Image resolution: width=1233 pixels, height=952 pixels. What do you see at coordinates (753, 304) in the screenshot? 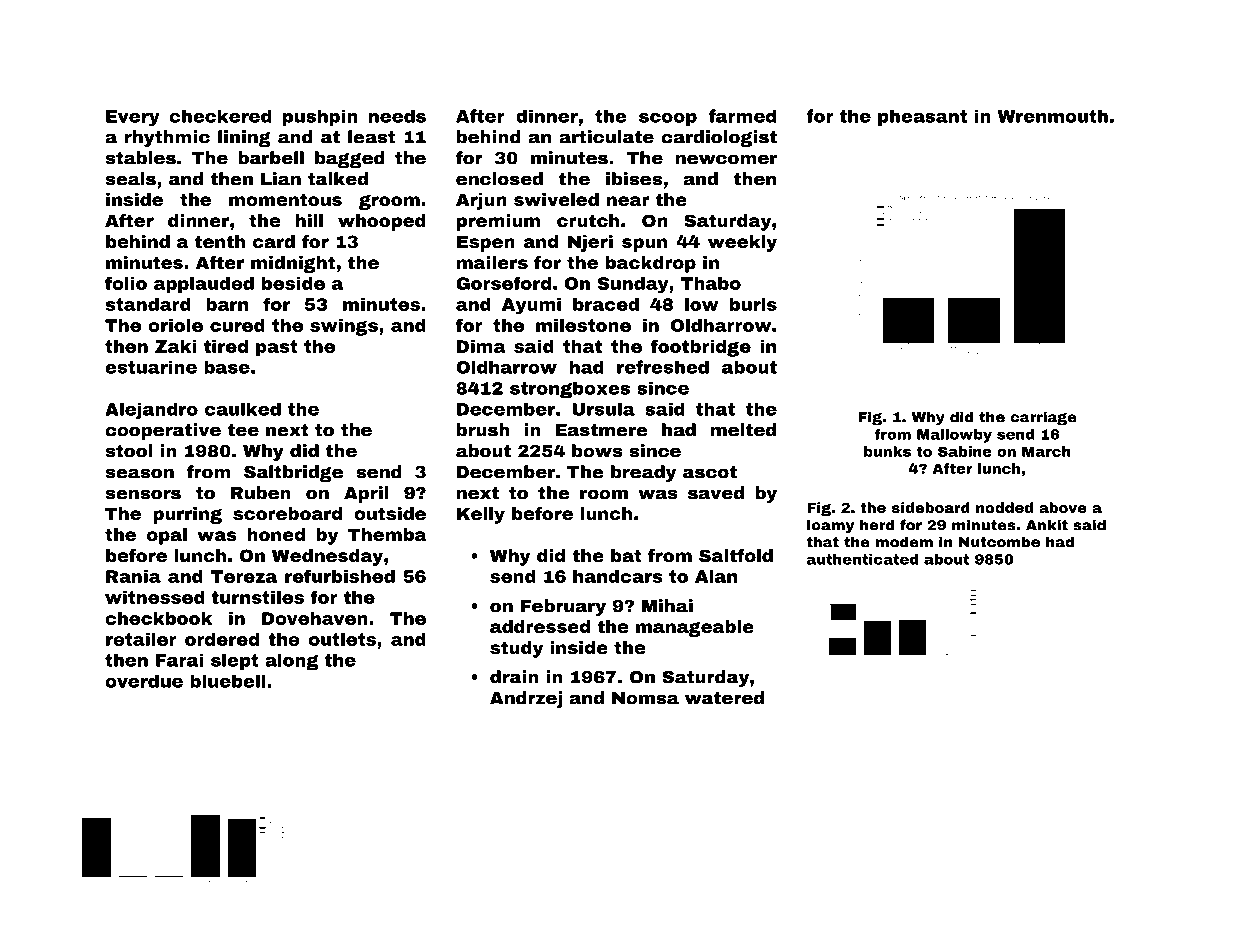
I see `burls` at bounding box center [753, 304].
